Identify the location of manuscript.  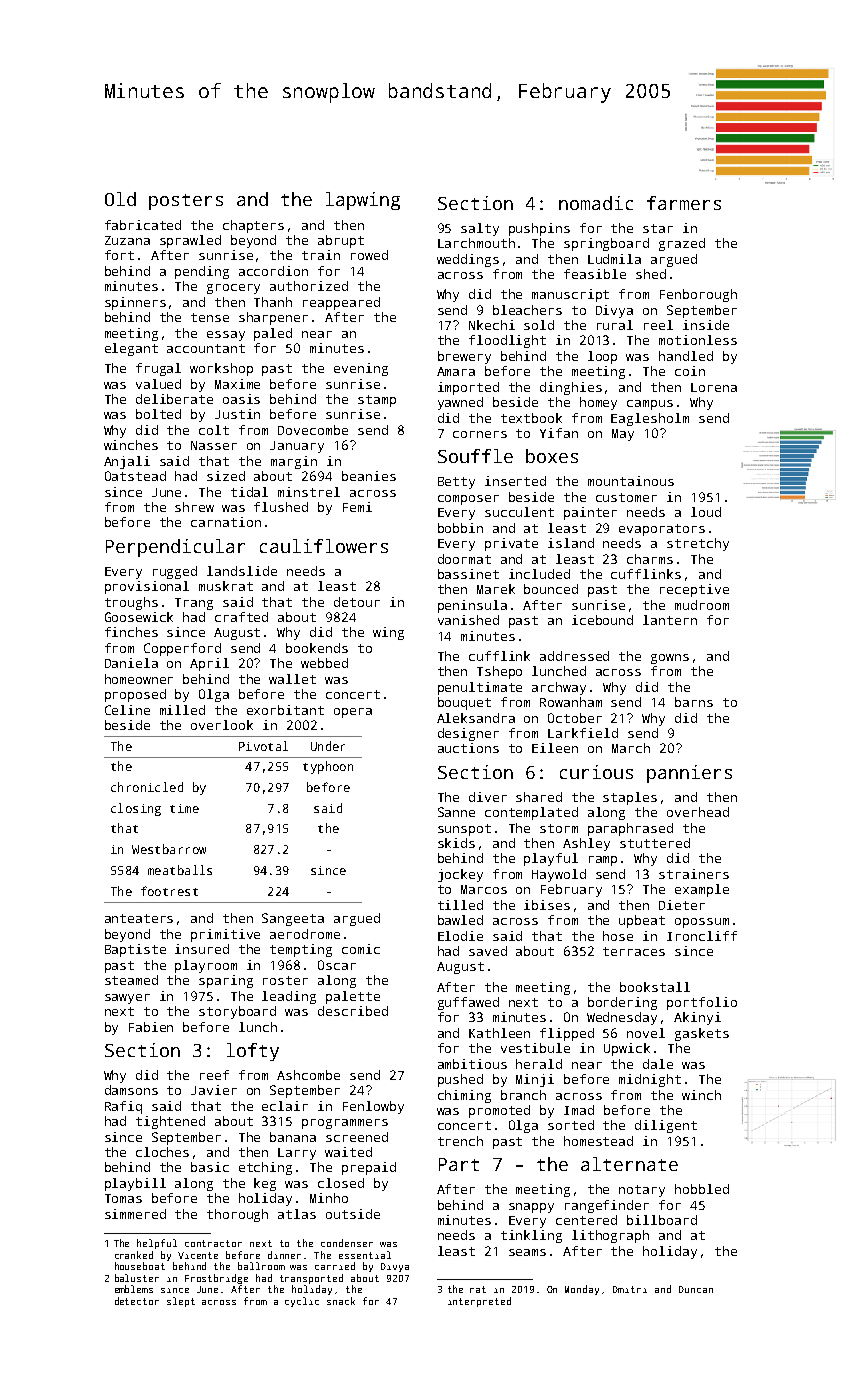
(570, 295).
